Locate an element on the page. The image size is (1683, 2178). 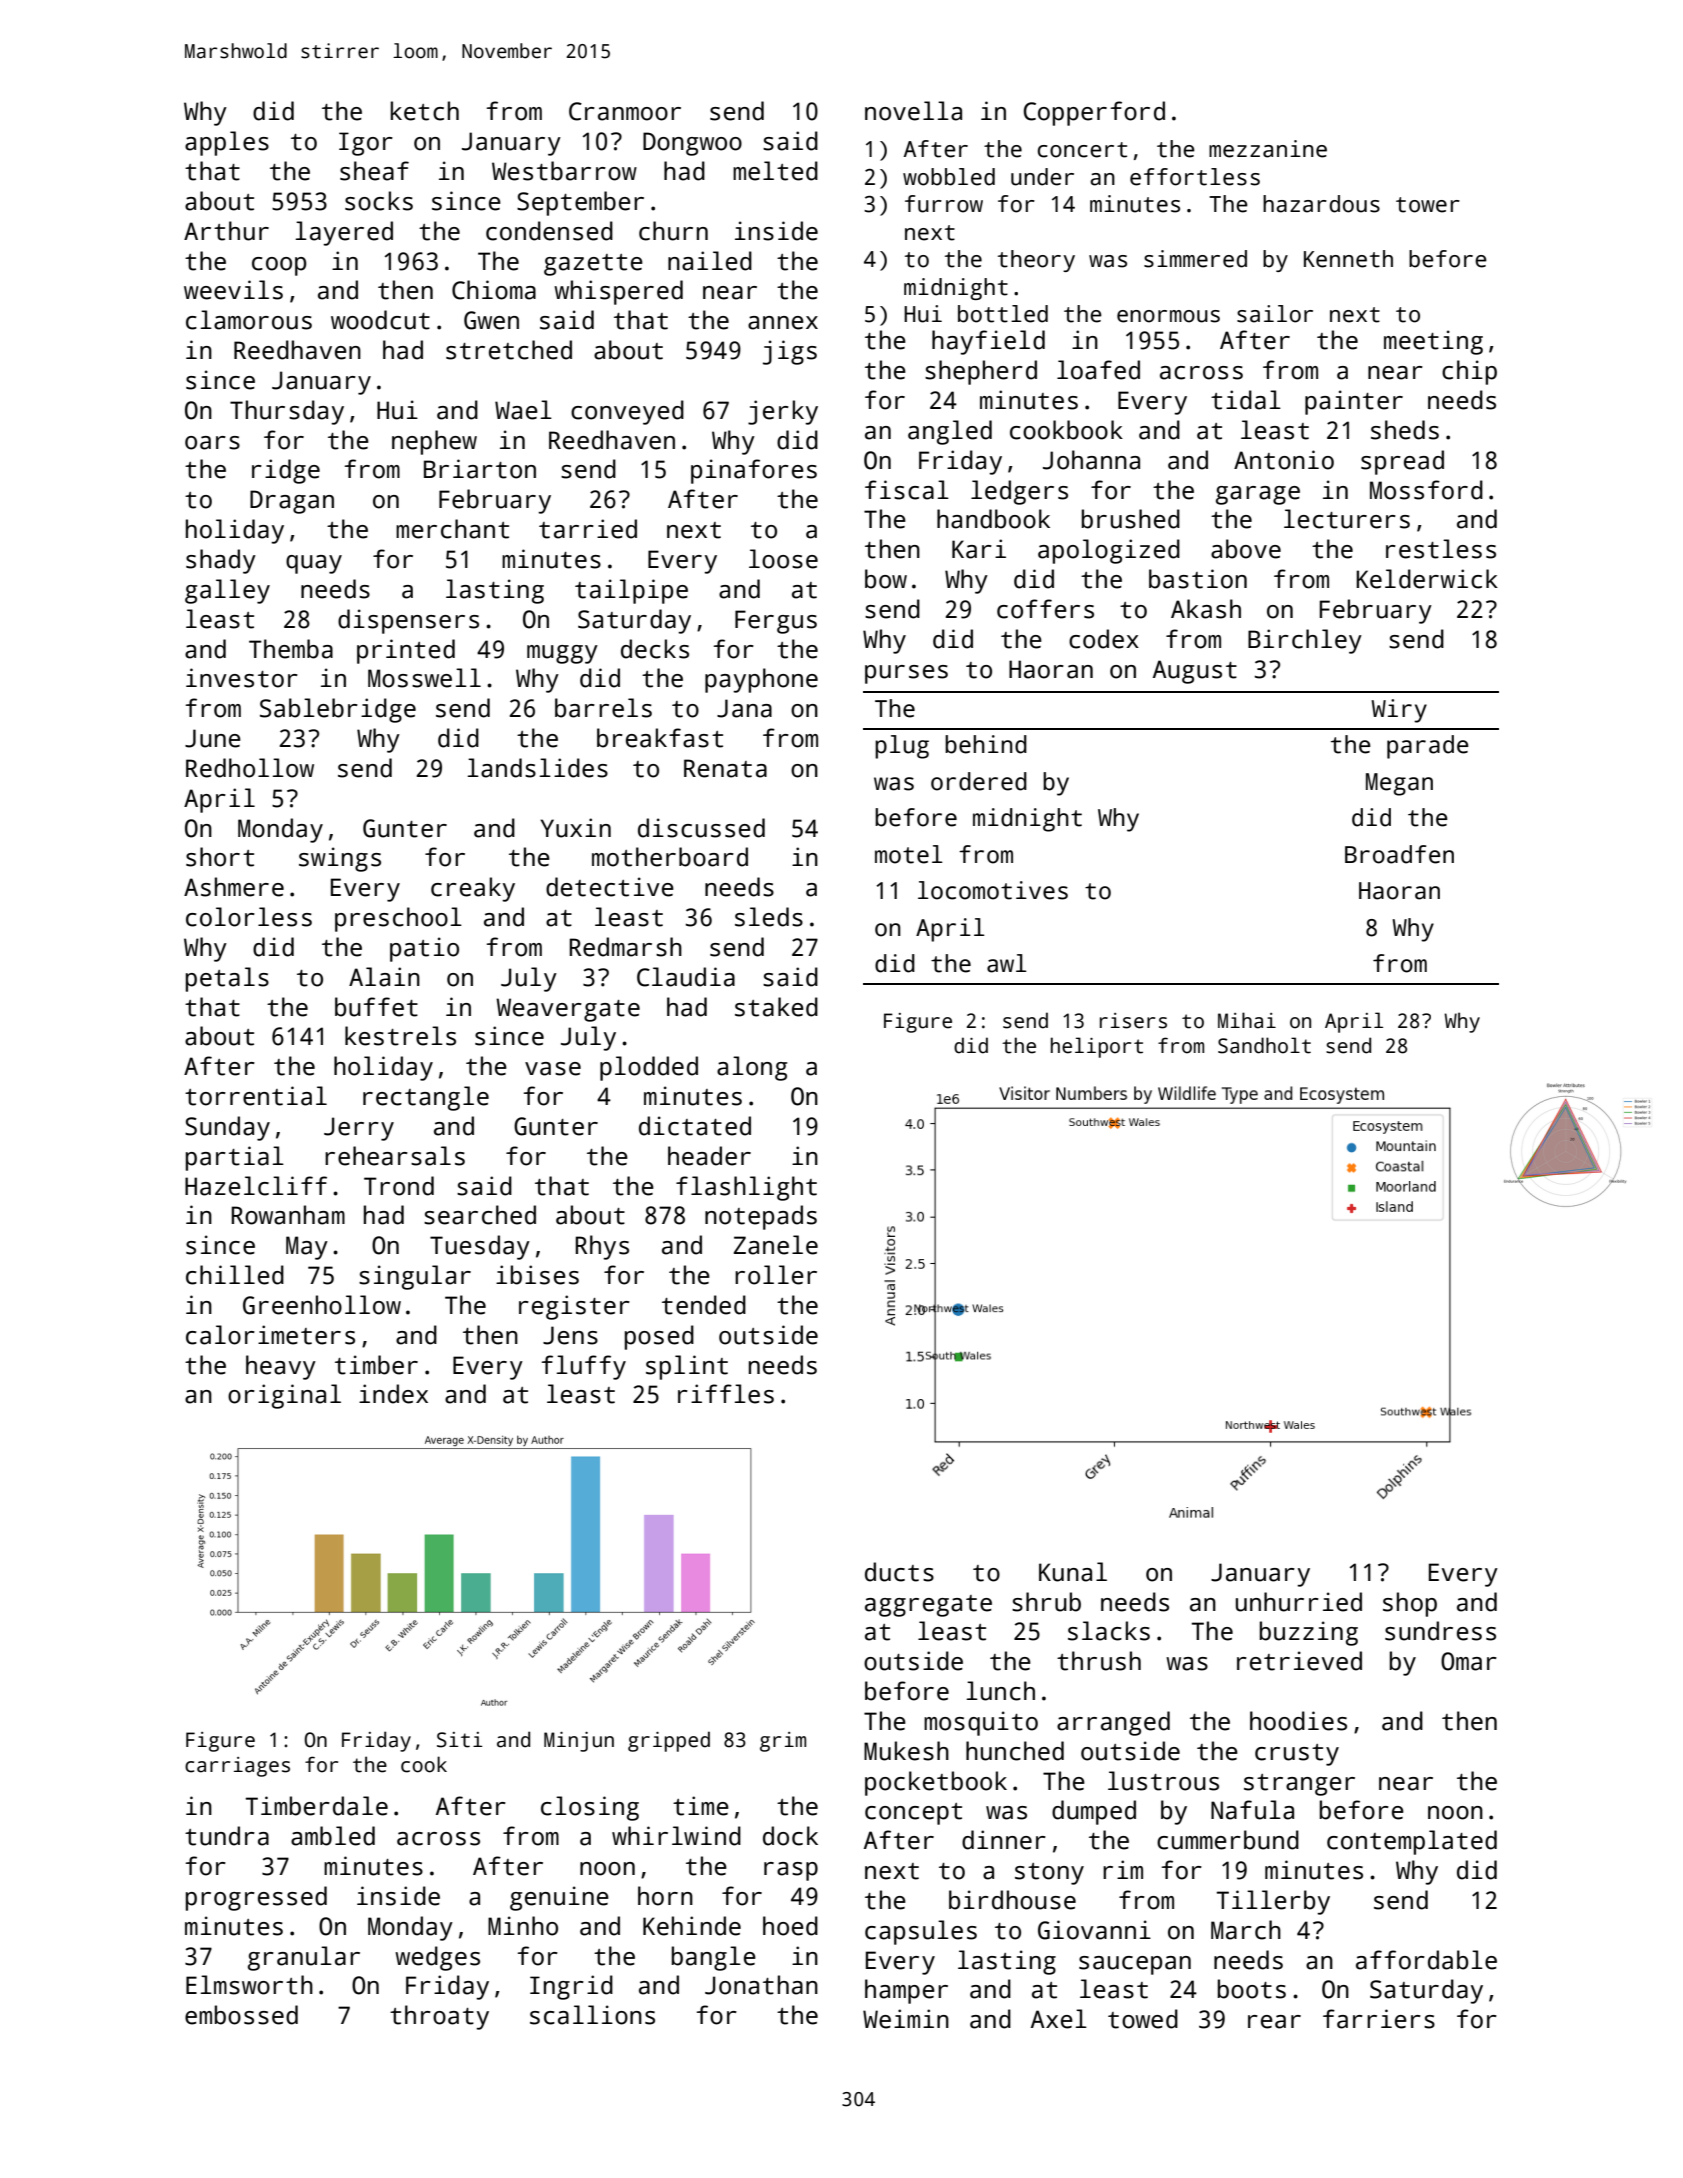
throaty is located at coordinates (439, 2017).
